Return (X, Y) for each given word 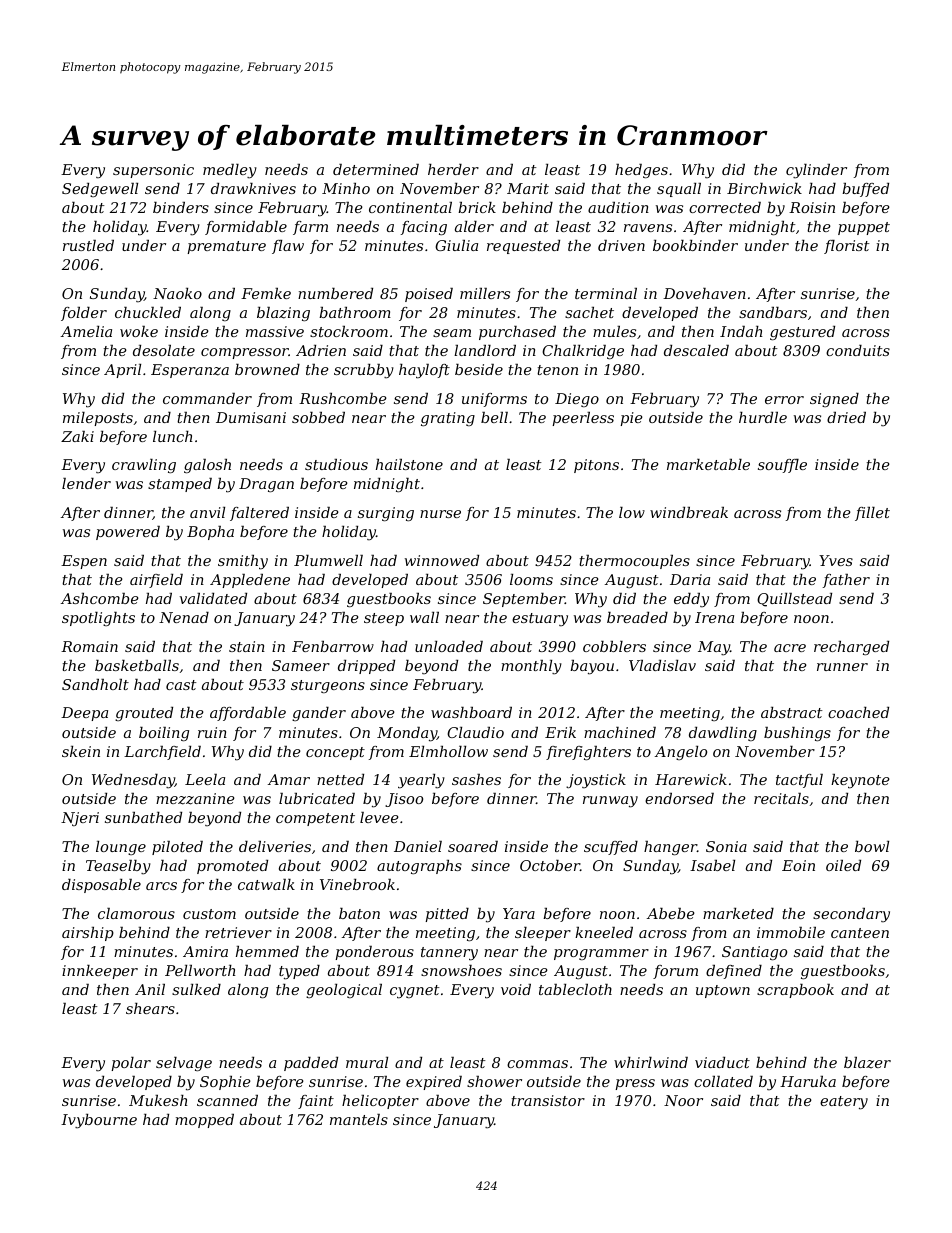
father (846, 581)
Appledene (250, 581)
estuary (540, 620)
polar (131, 1064)
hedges (641, 171)
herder (453, 169)
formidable (246, 228)
